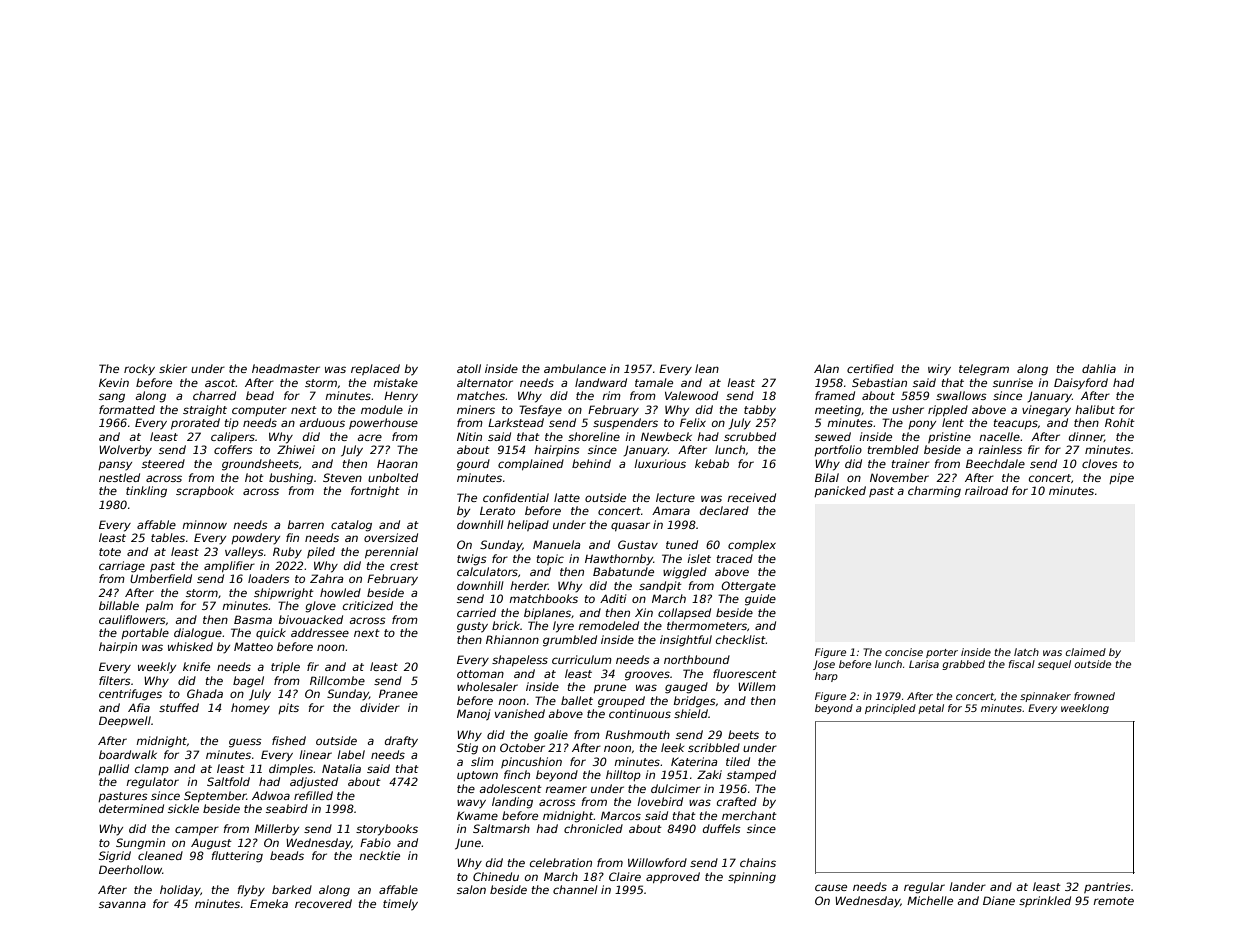  Describe the element at coordinates (253, 646) in the image. I see `Matteo` at that location.
